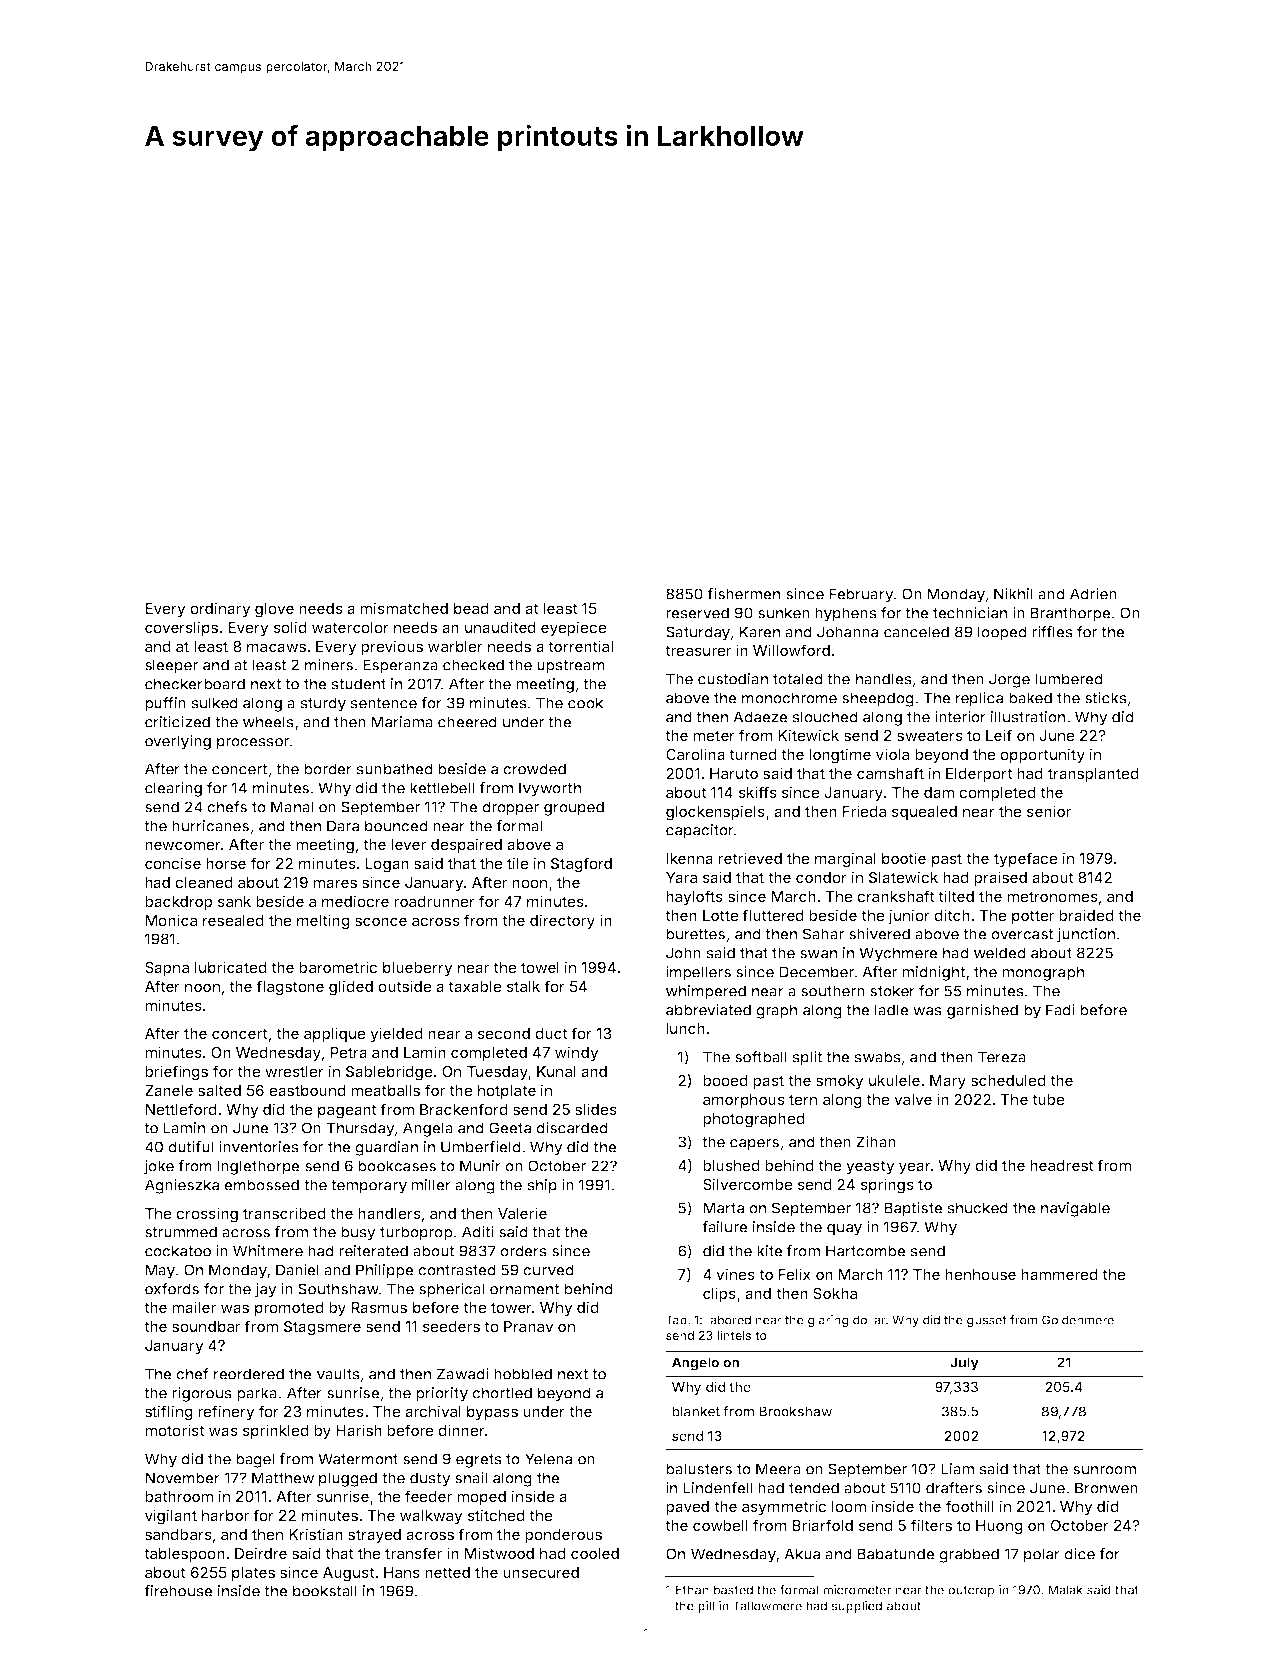 The width and height of the screenshot is (1287, 1665). Describe the element at coordinates (754, 1145) in the screenshot. I see `capers` at that location.
